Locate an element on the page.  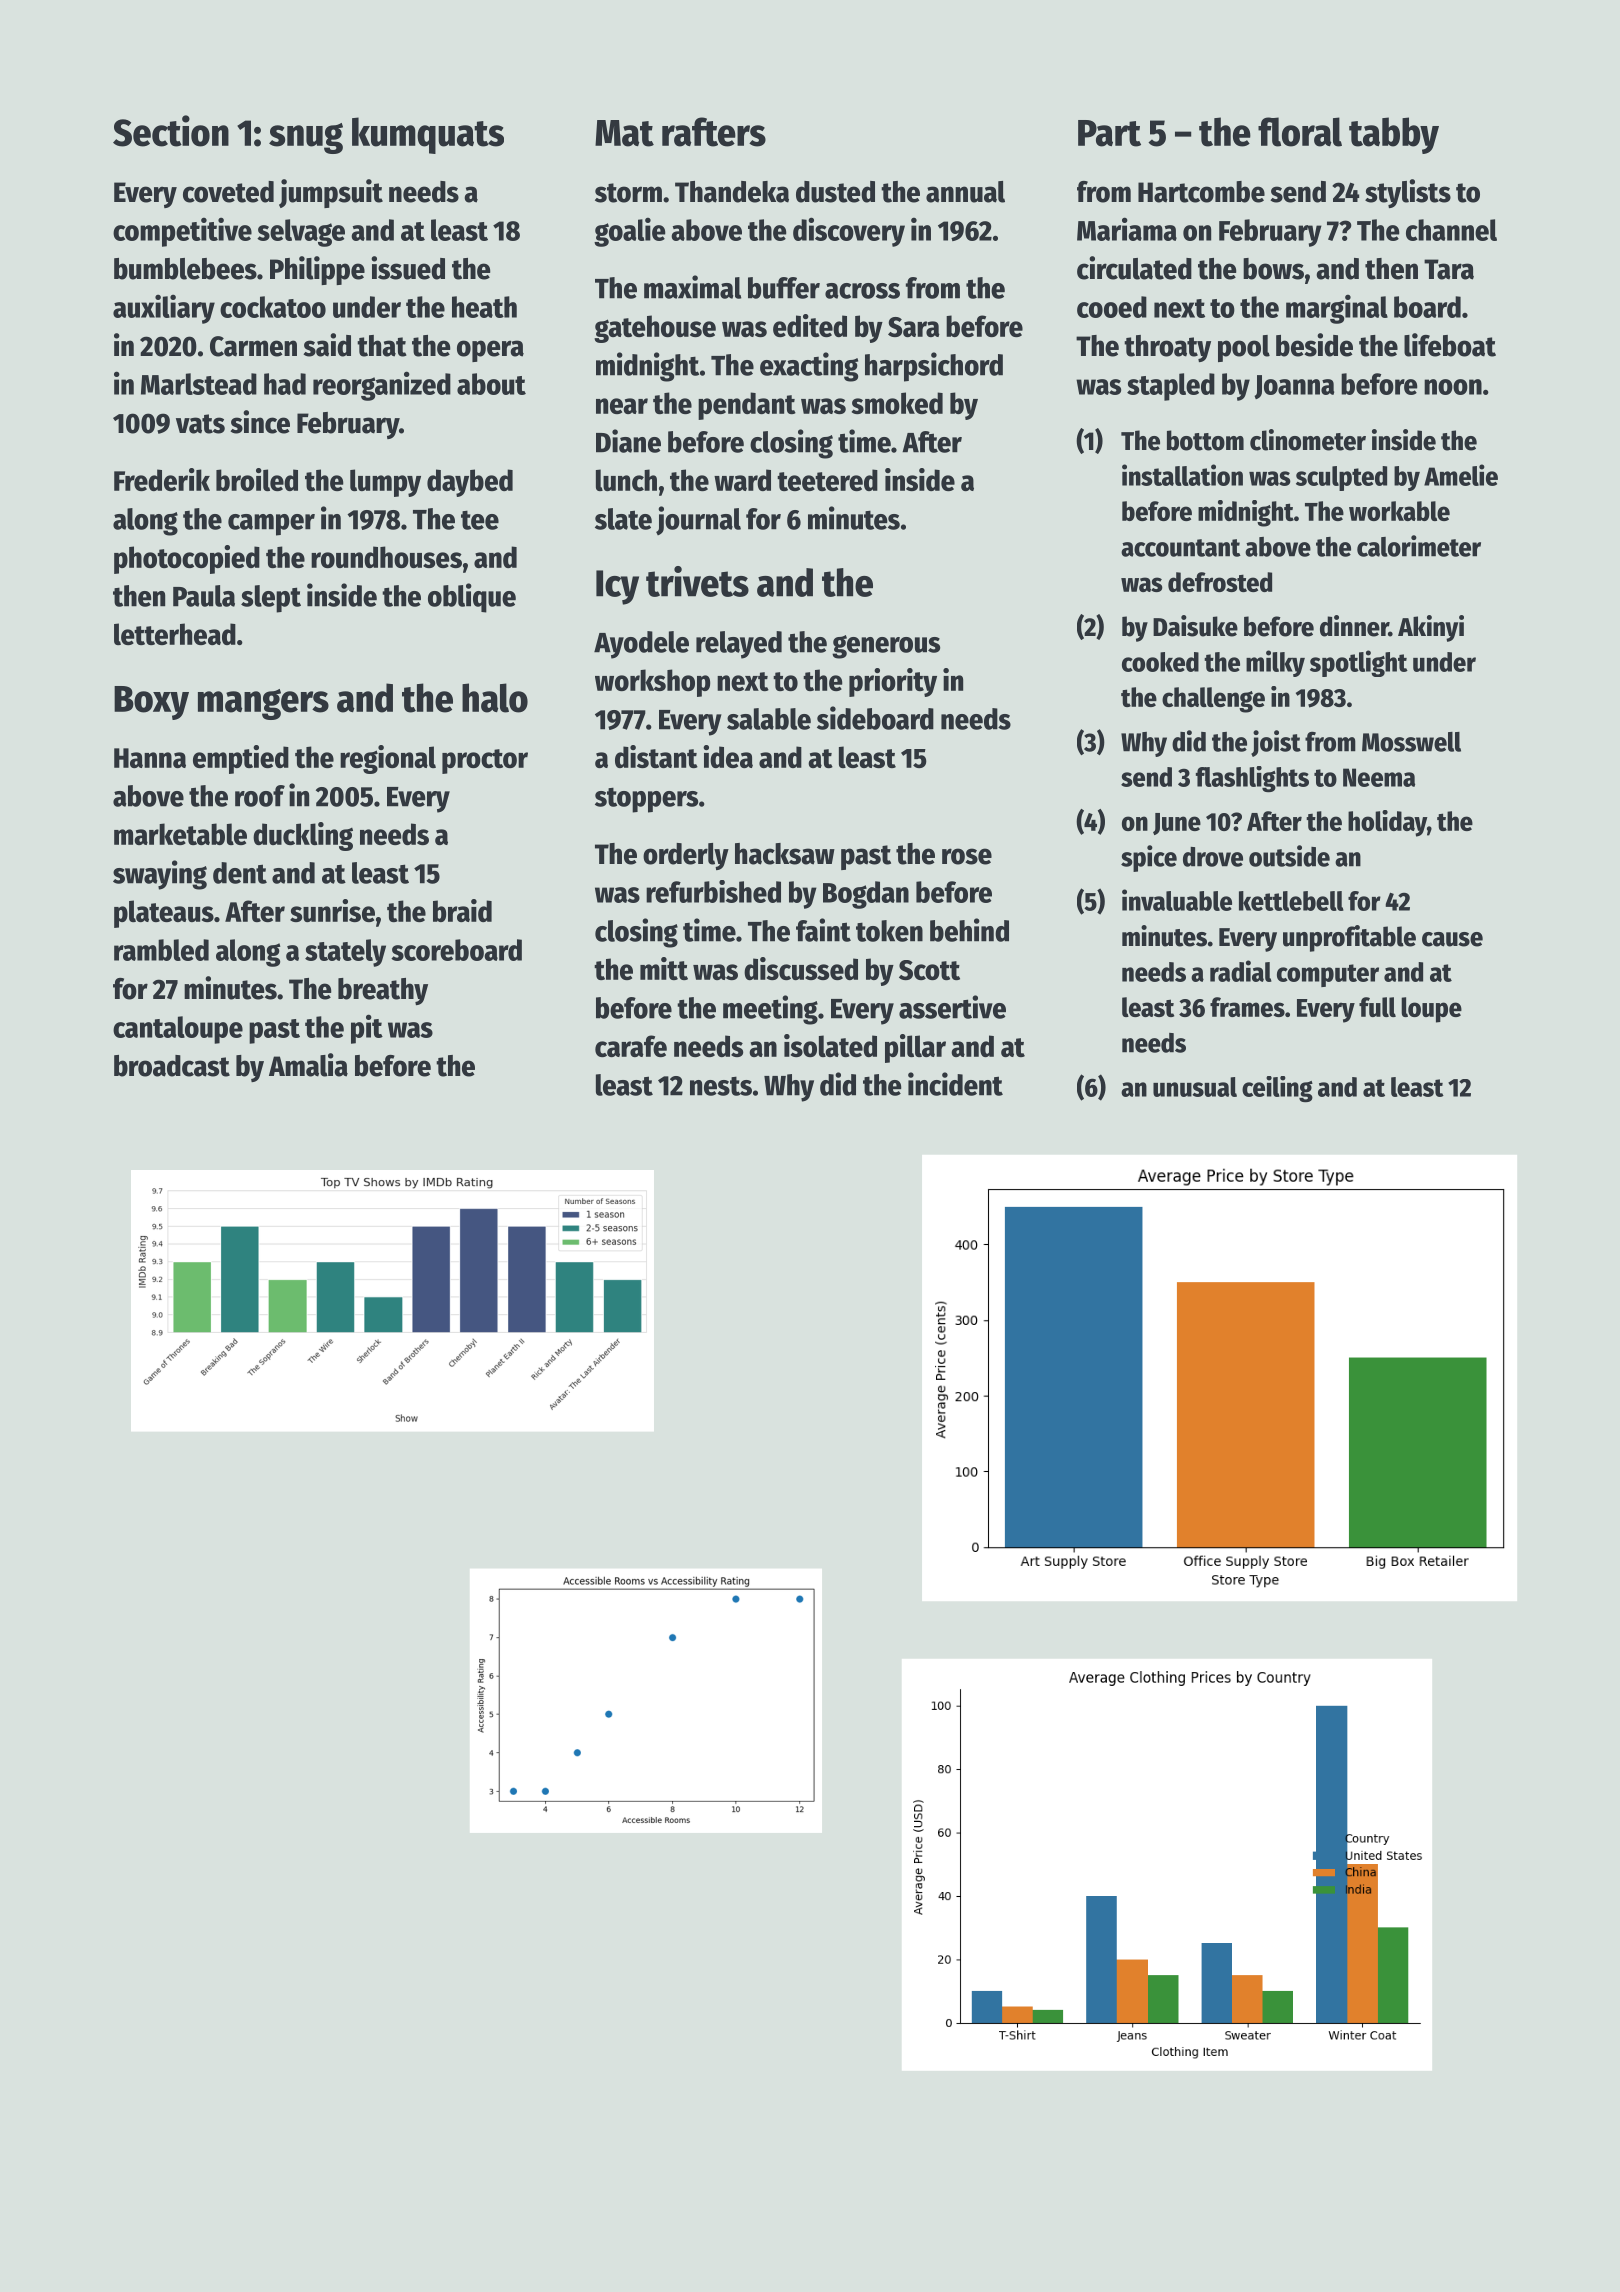
computer is located at coordinates (1328, 975).
